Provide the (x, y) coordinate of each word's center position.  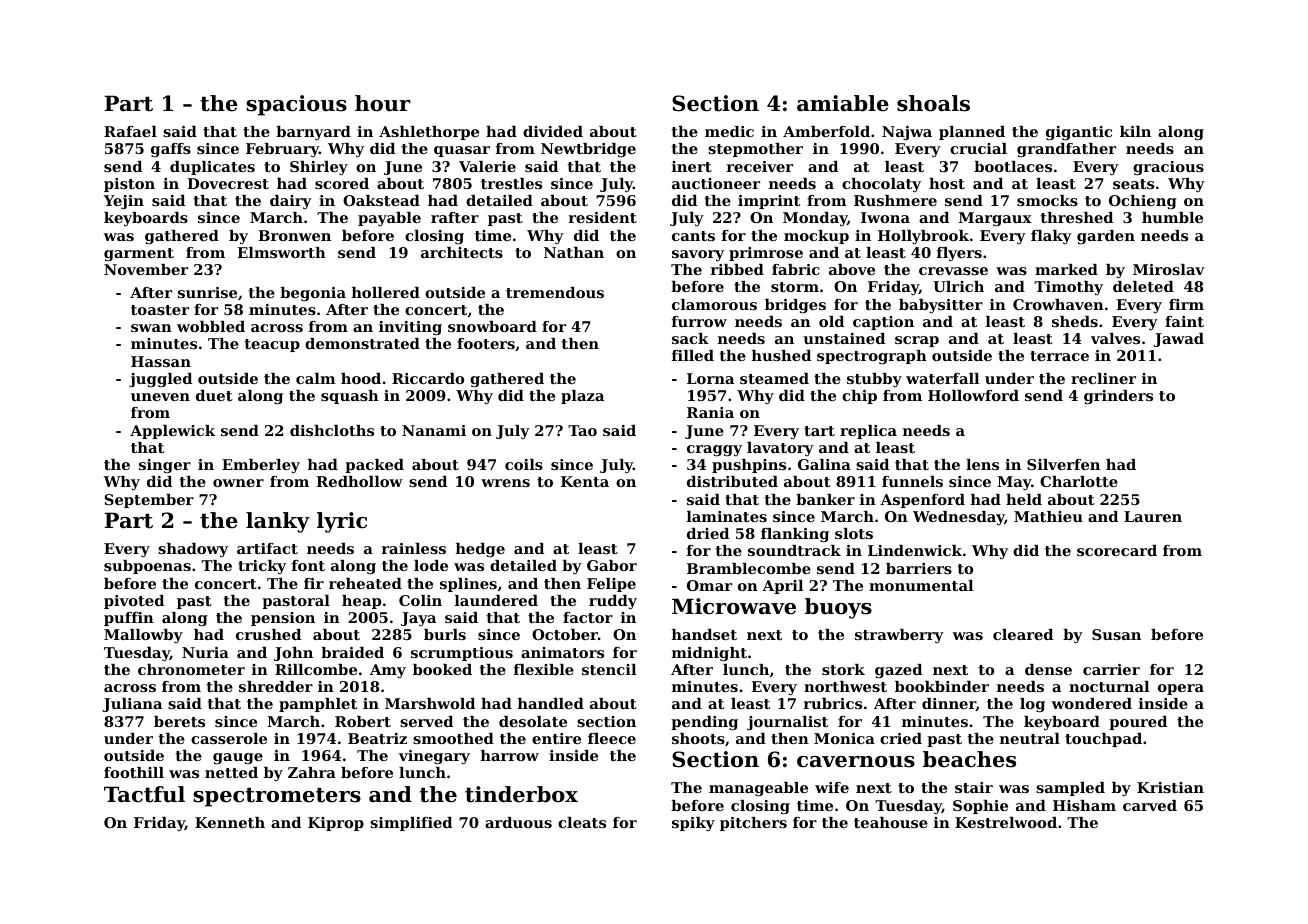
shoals (933, 103)
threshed (1076, 217)
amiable (843, 103)
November (146, 269)
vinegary (434, 757)
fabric (796, 269)
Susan (1116, 634)
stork (843, 669)
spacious (296, 105)
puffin (129, 619)
